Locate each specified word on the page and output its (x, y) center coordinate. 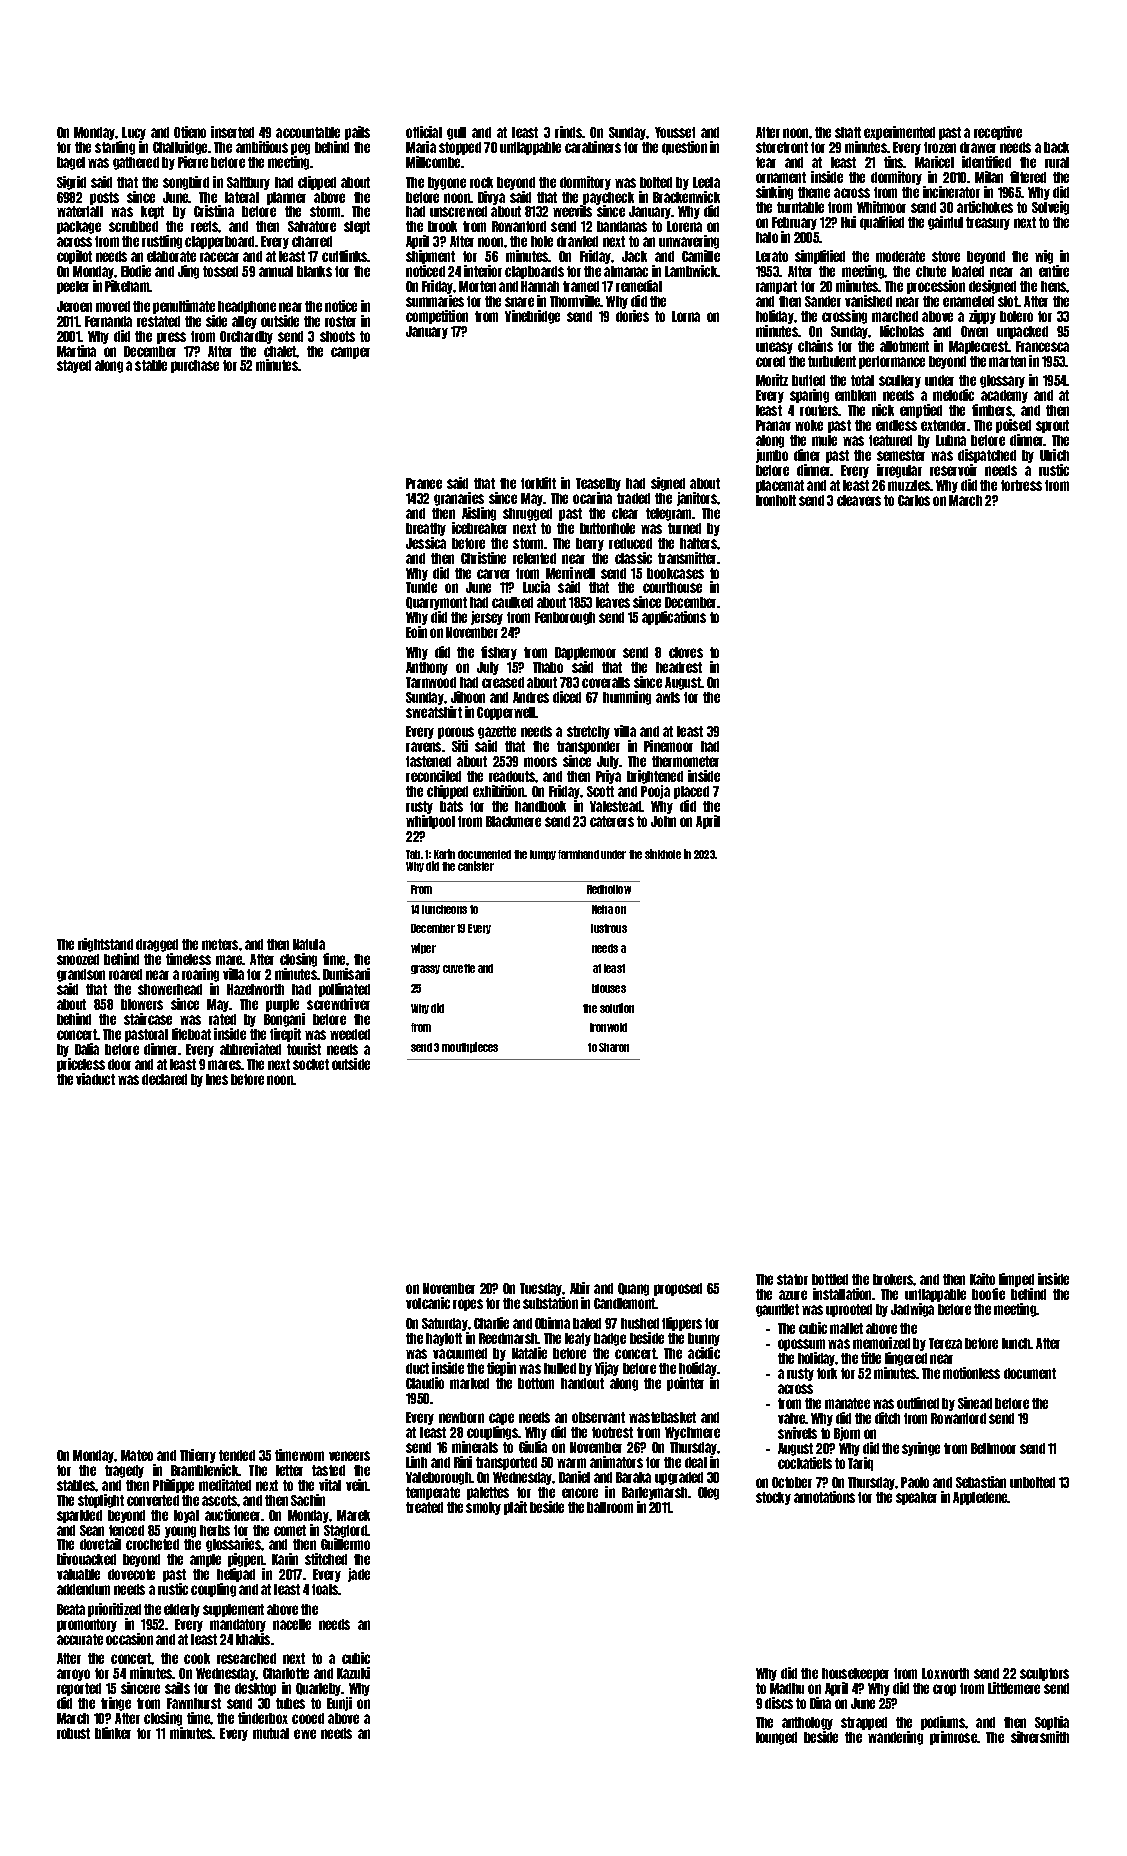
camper (350, 353)
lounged (776, 1738)
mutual (271, 1733)
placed (691, 792)
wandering (895, 1738)
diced (567, 697)
